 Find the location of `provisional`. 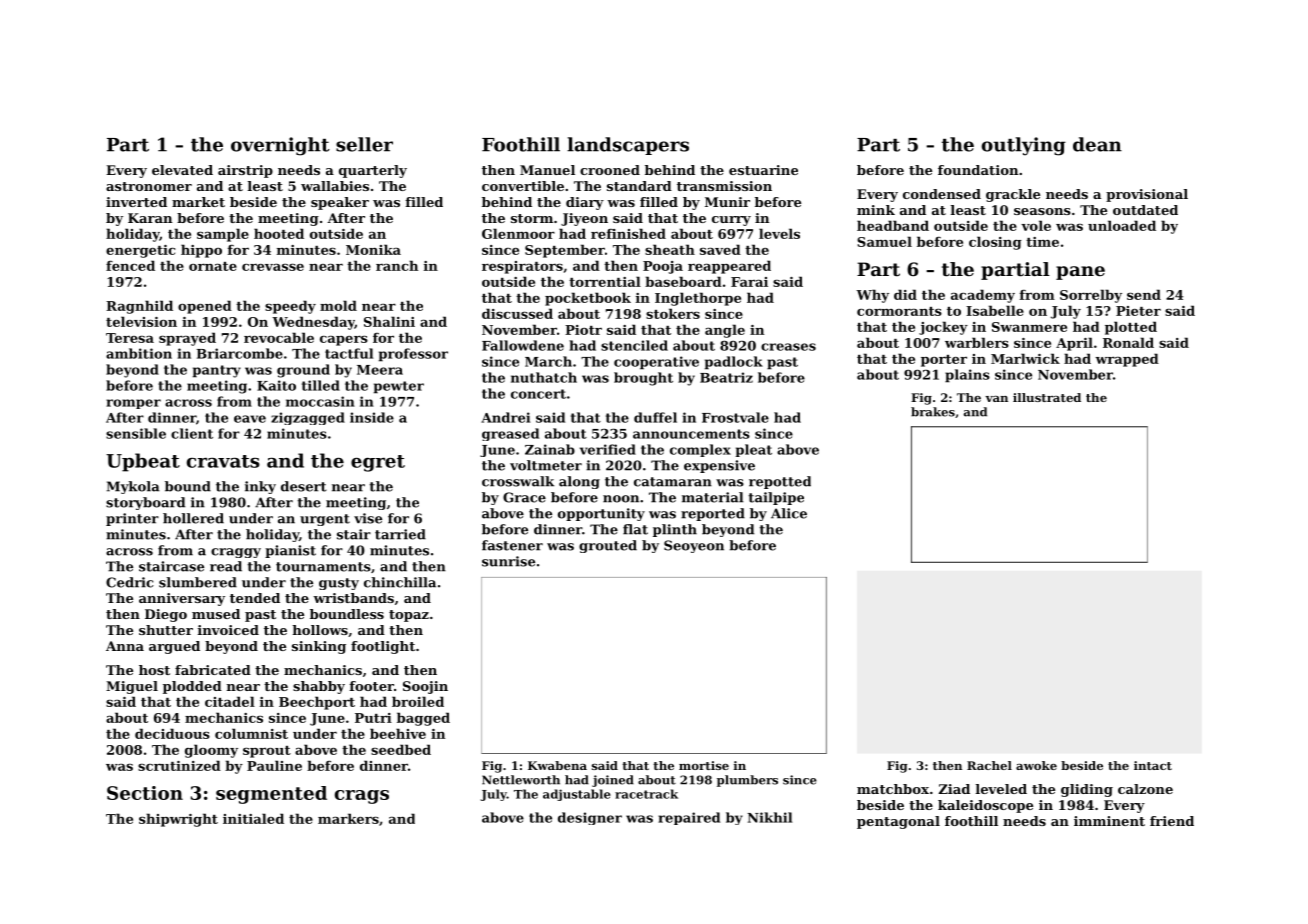

provisional is located at coordinates (1147, 195).
